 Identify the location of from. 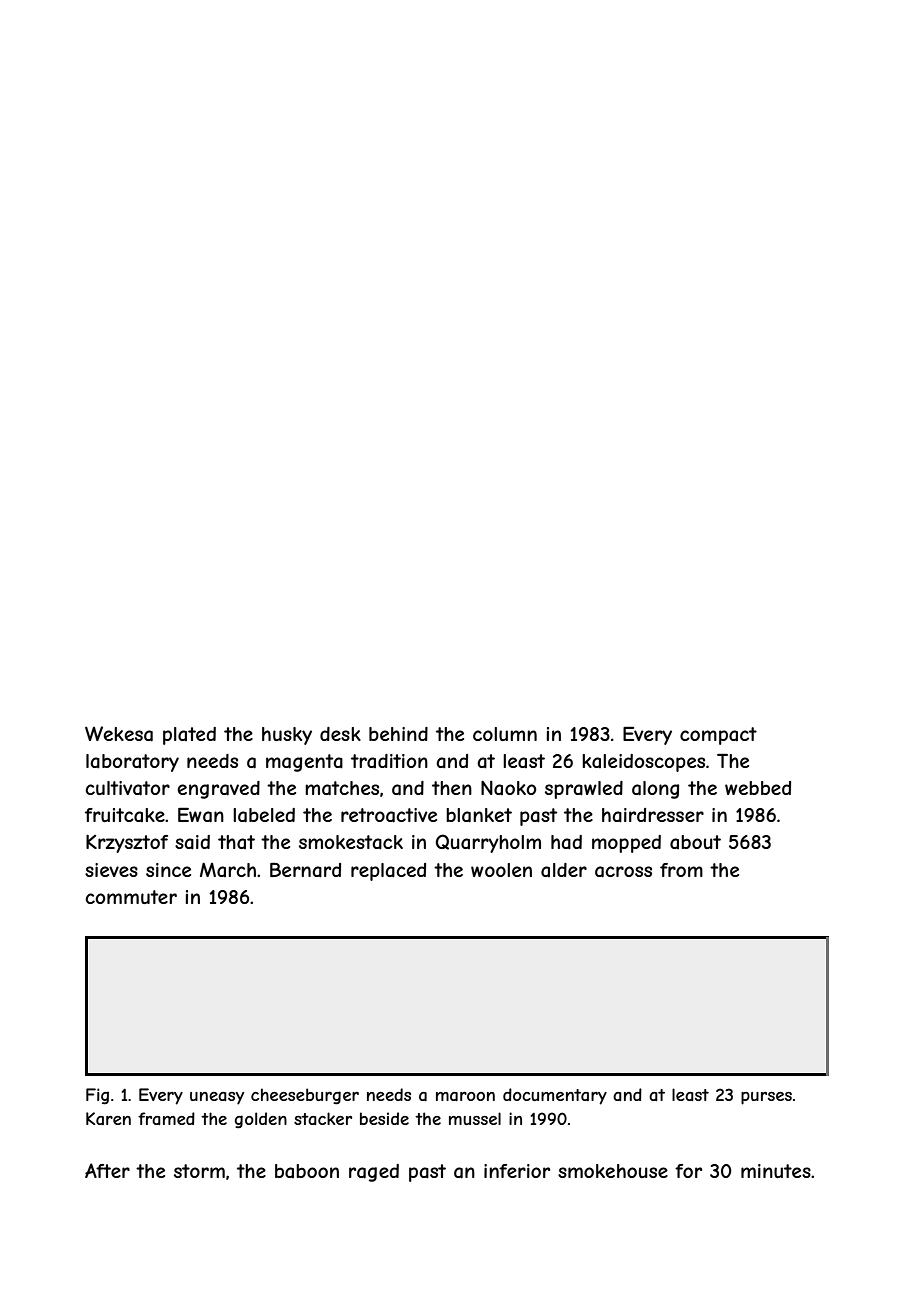
(681, 870).
